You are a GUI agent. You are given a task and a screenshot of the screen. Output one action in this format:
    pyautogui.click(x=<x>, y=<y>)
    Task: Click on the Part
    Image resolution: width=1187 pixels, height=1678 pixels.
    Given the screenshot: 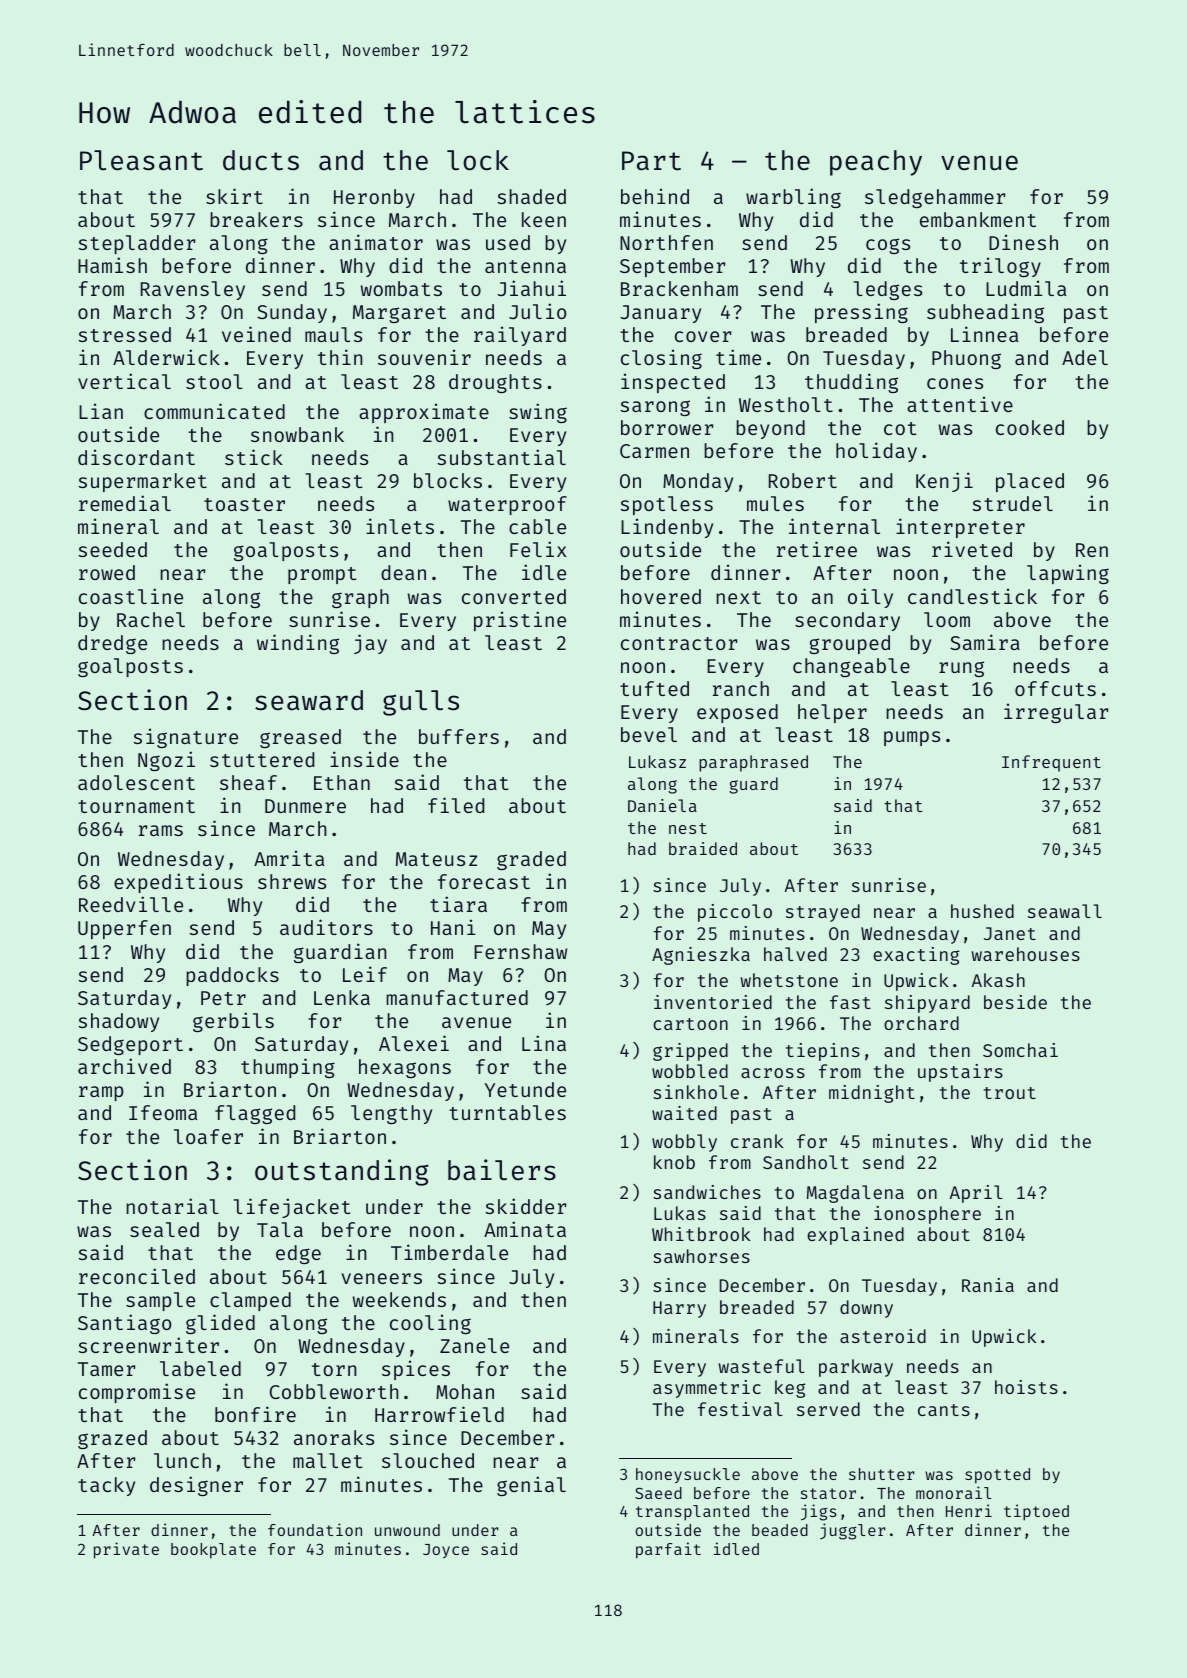 What is the action you would take?
    pyautogui.click(x=651, y=161)
